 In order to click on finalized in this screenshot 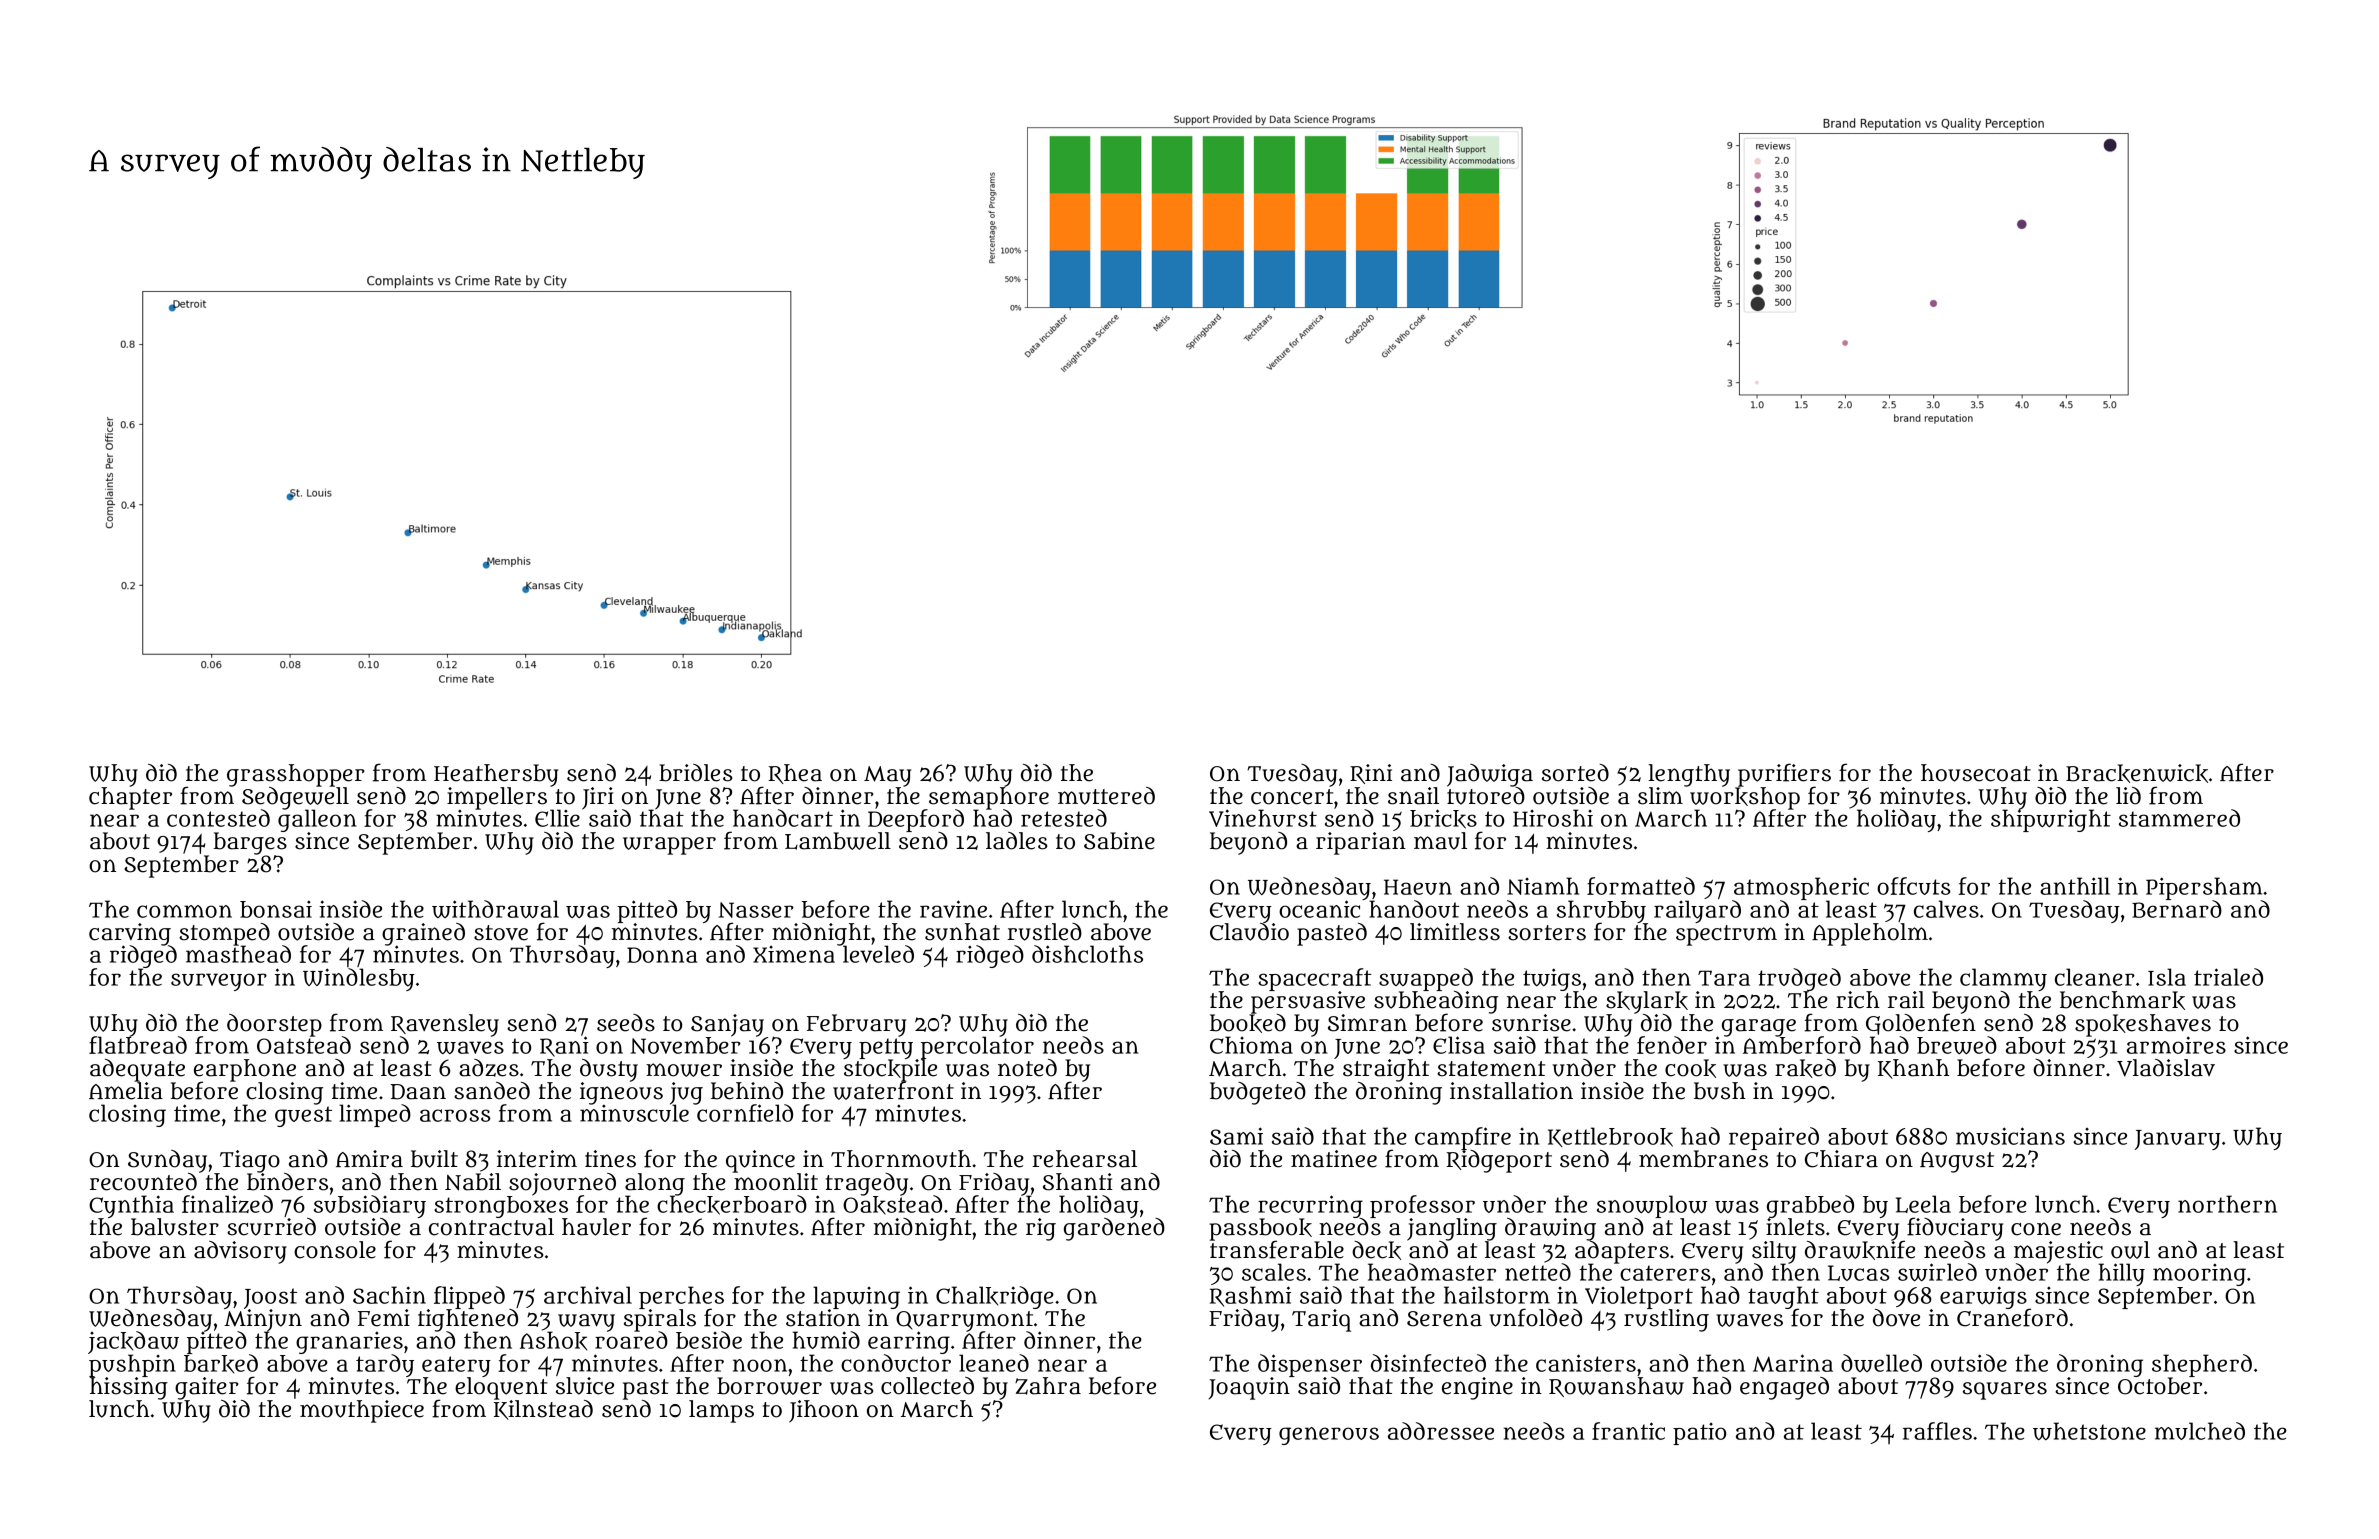, I will do `click(227, 1204)`.
